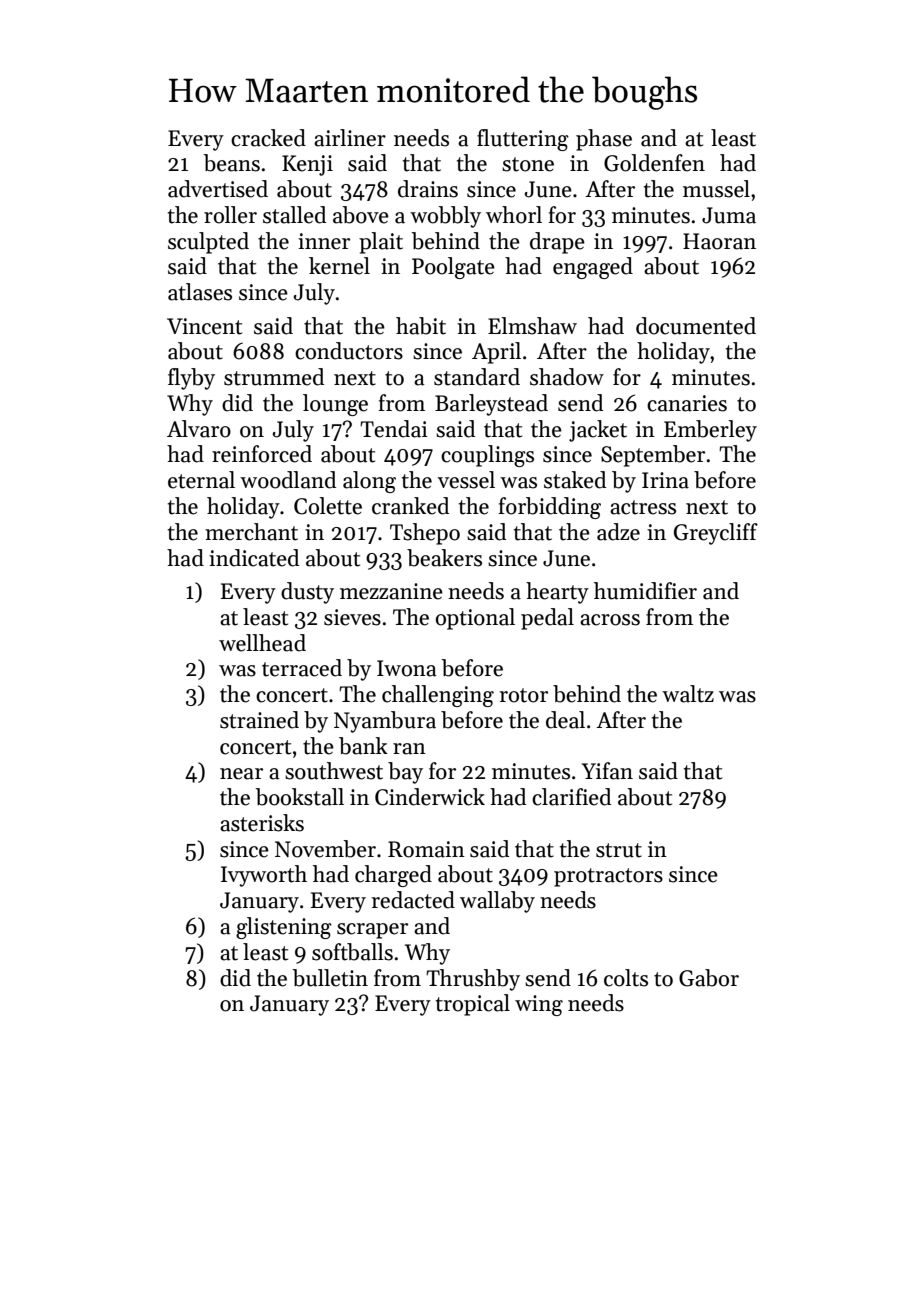 The image size is (924, 1311). Describe the element at coordinates (302, 668) in the screenshot. I see `terraced` at that location.
